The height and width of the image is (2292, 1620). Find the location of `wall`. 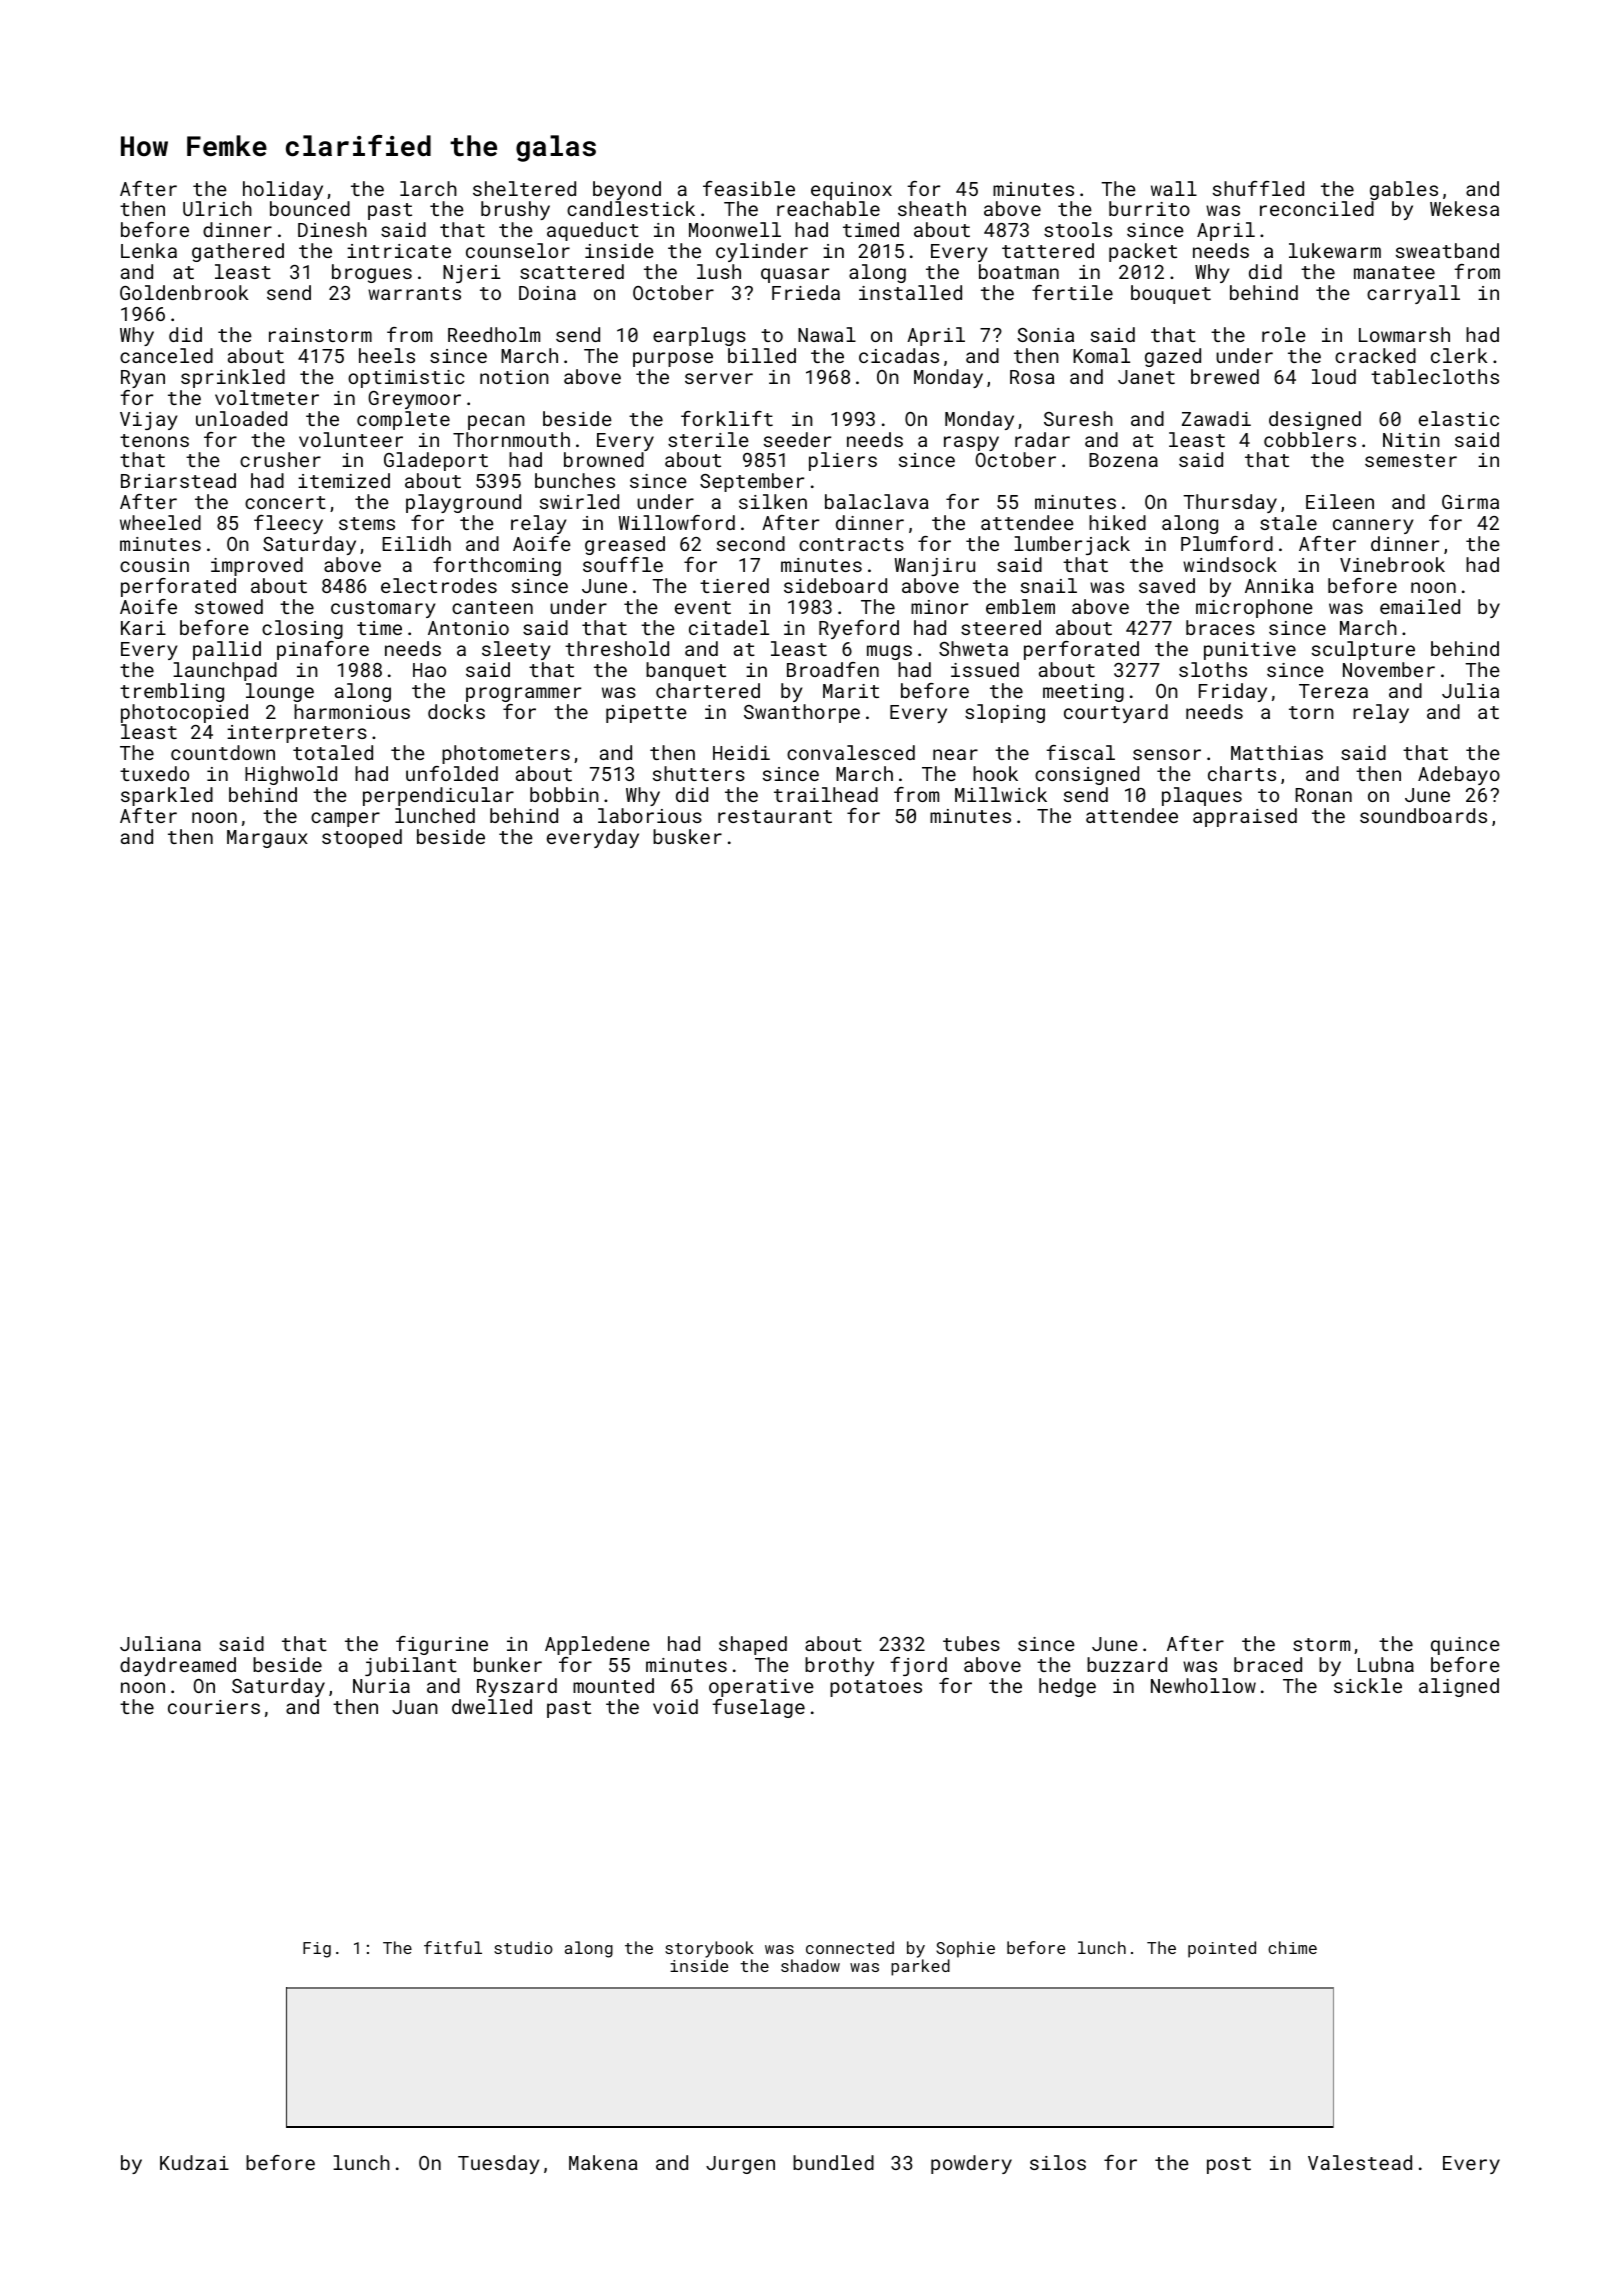

wall is located at coordinates (1174, 188).
